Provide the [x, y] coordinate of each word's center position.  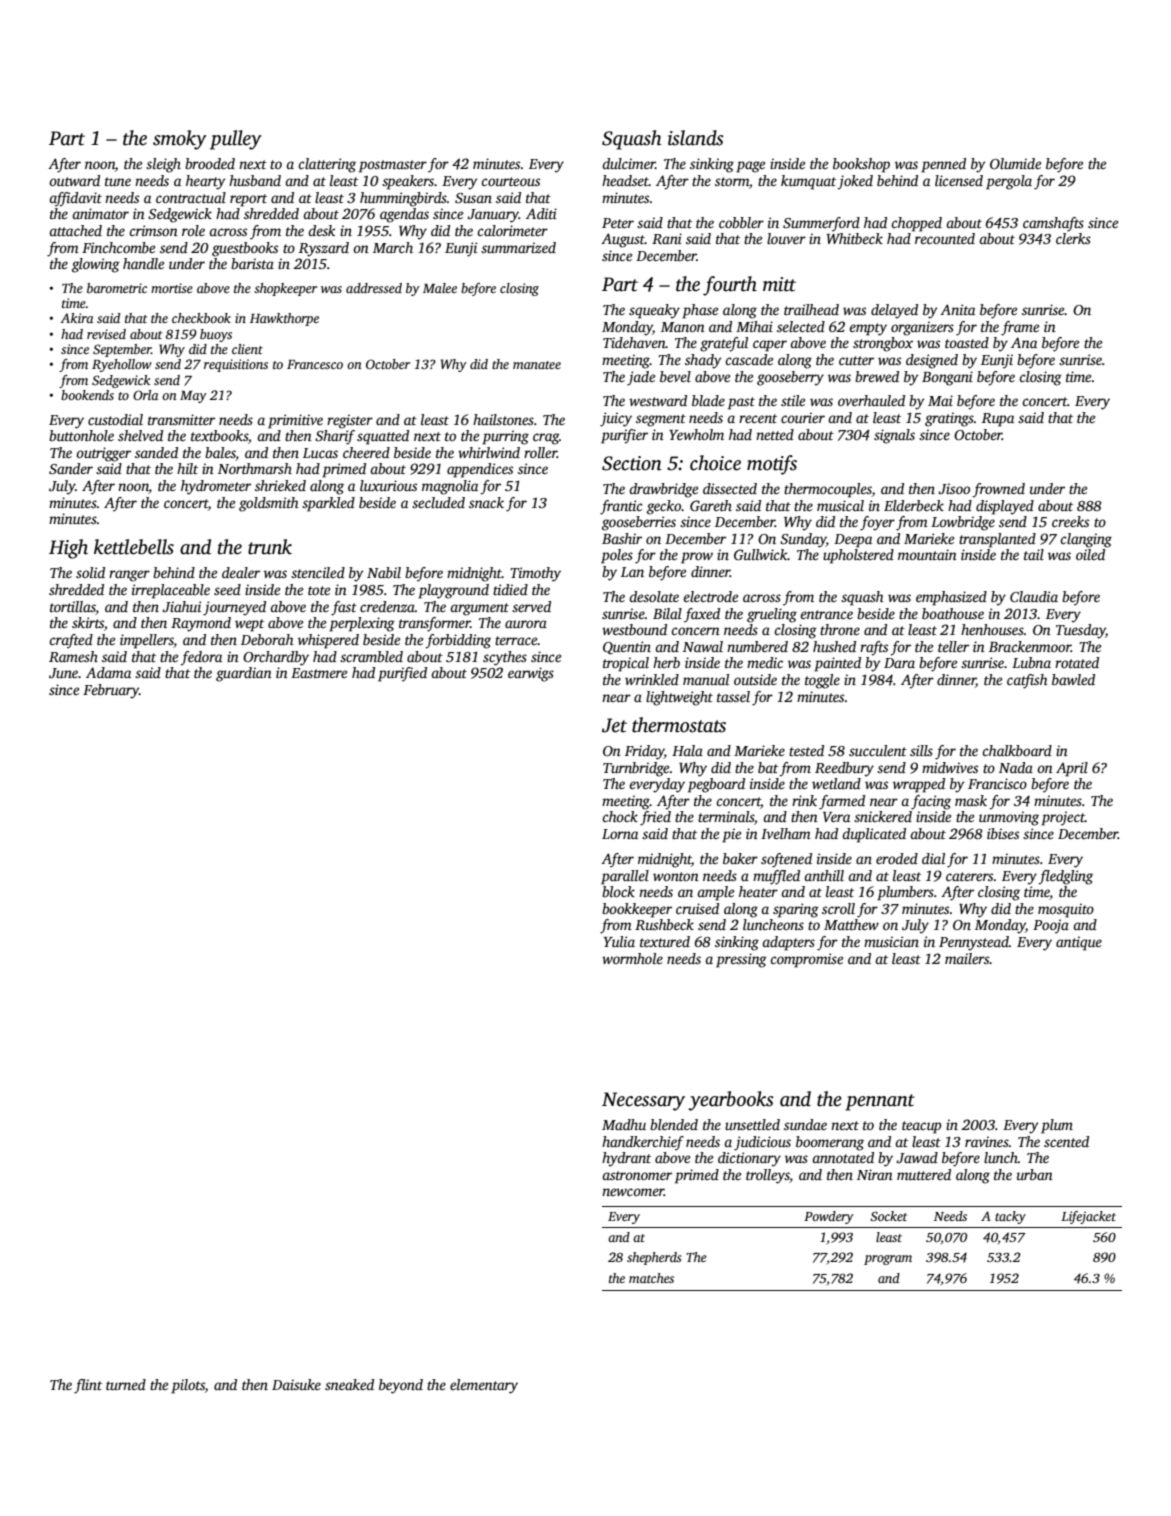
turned [126, 1384]
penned [943, 165]
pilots [188, 1386]
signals [894, 436]
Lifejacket [1088, 1217]
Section [632, 463]
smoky [179, 140]
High [68, 549]
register [350, 421]
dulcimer [629, 163]
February [111, 691]
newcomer [633, 1192]
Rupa [998, 420]
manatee [537, 365]
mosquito [1066, 910]
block [618, 891]
